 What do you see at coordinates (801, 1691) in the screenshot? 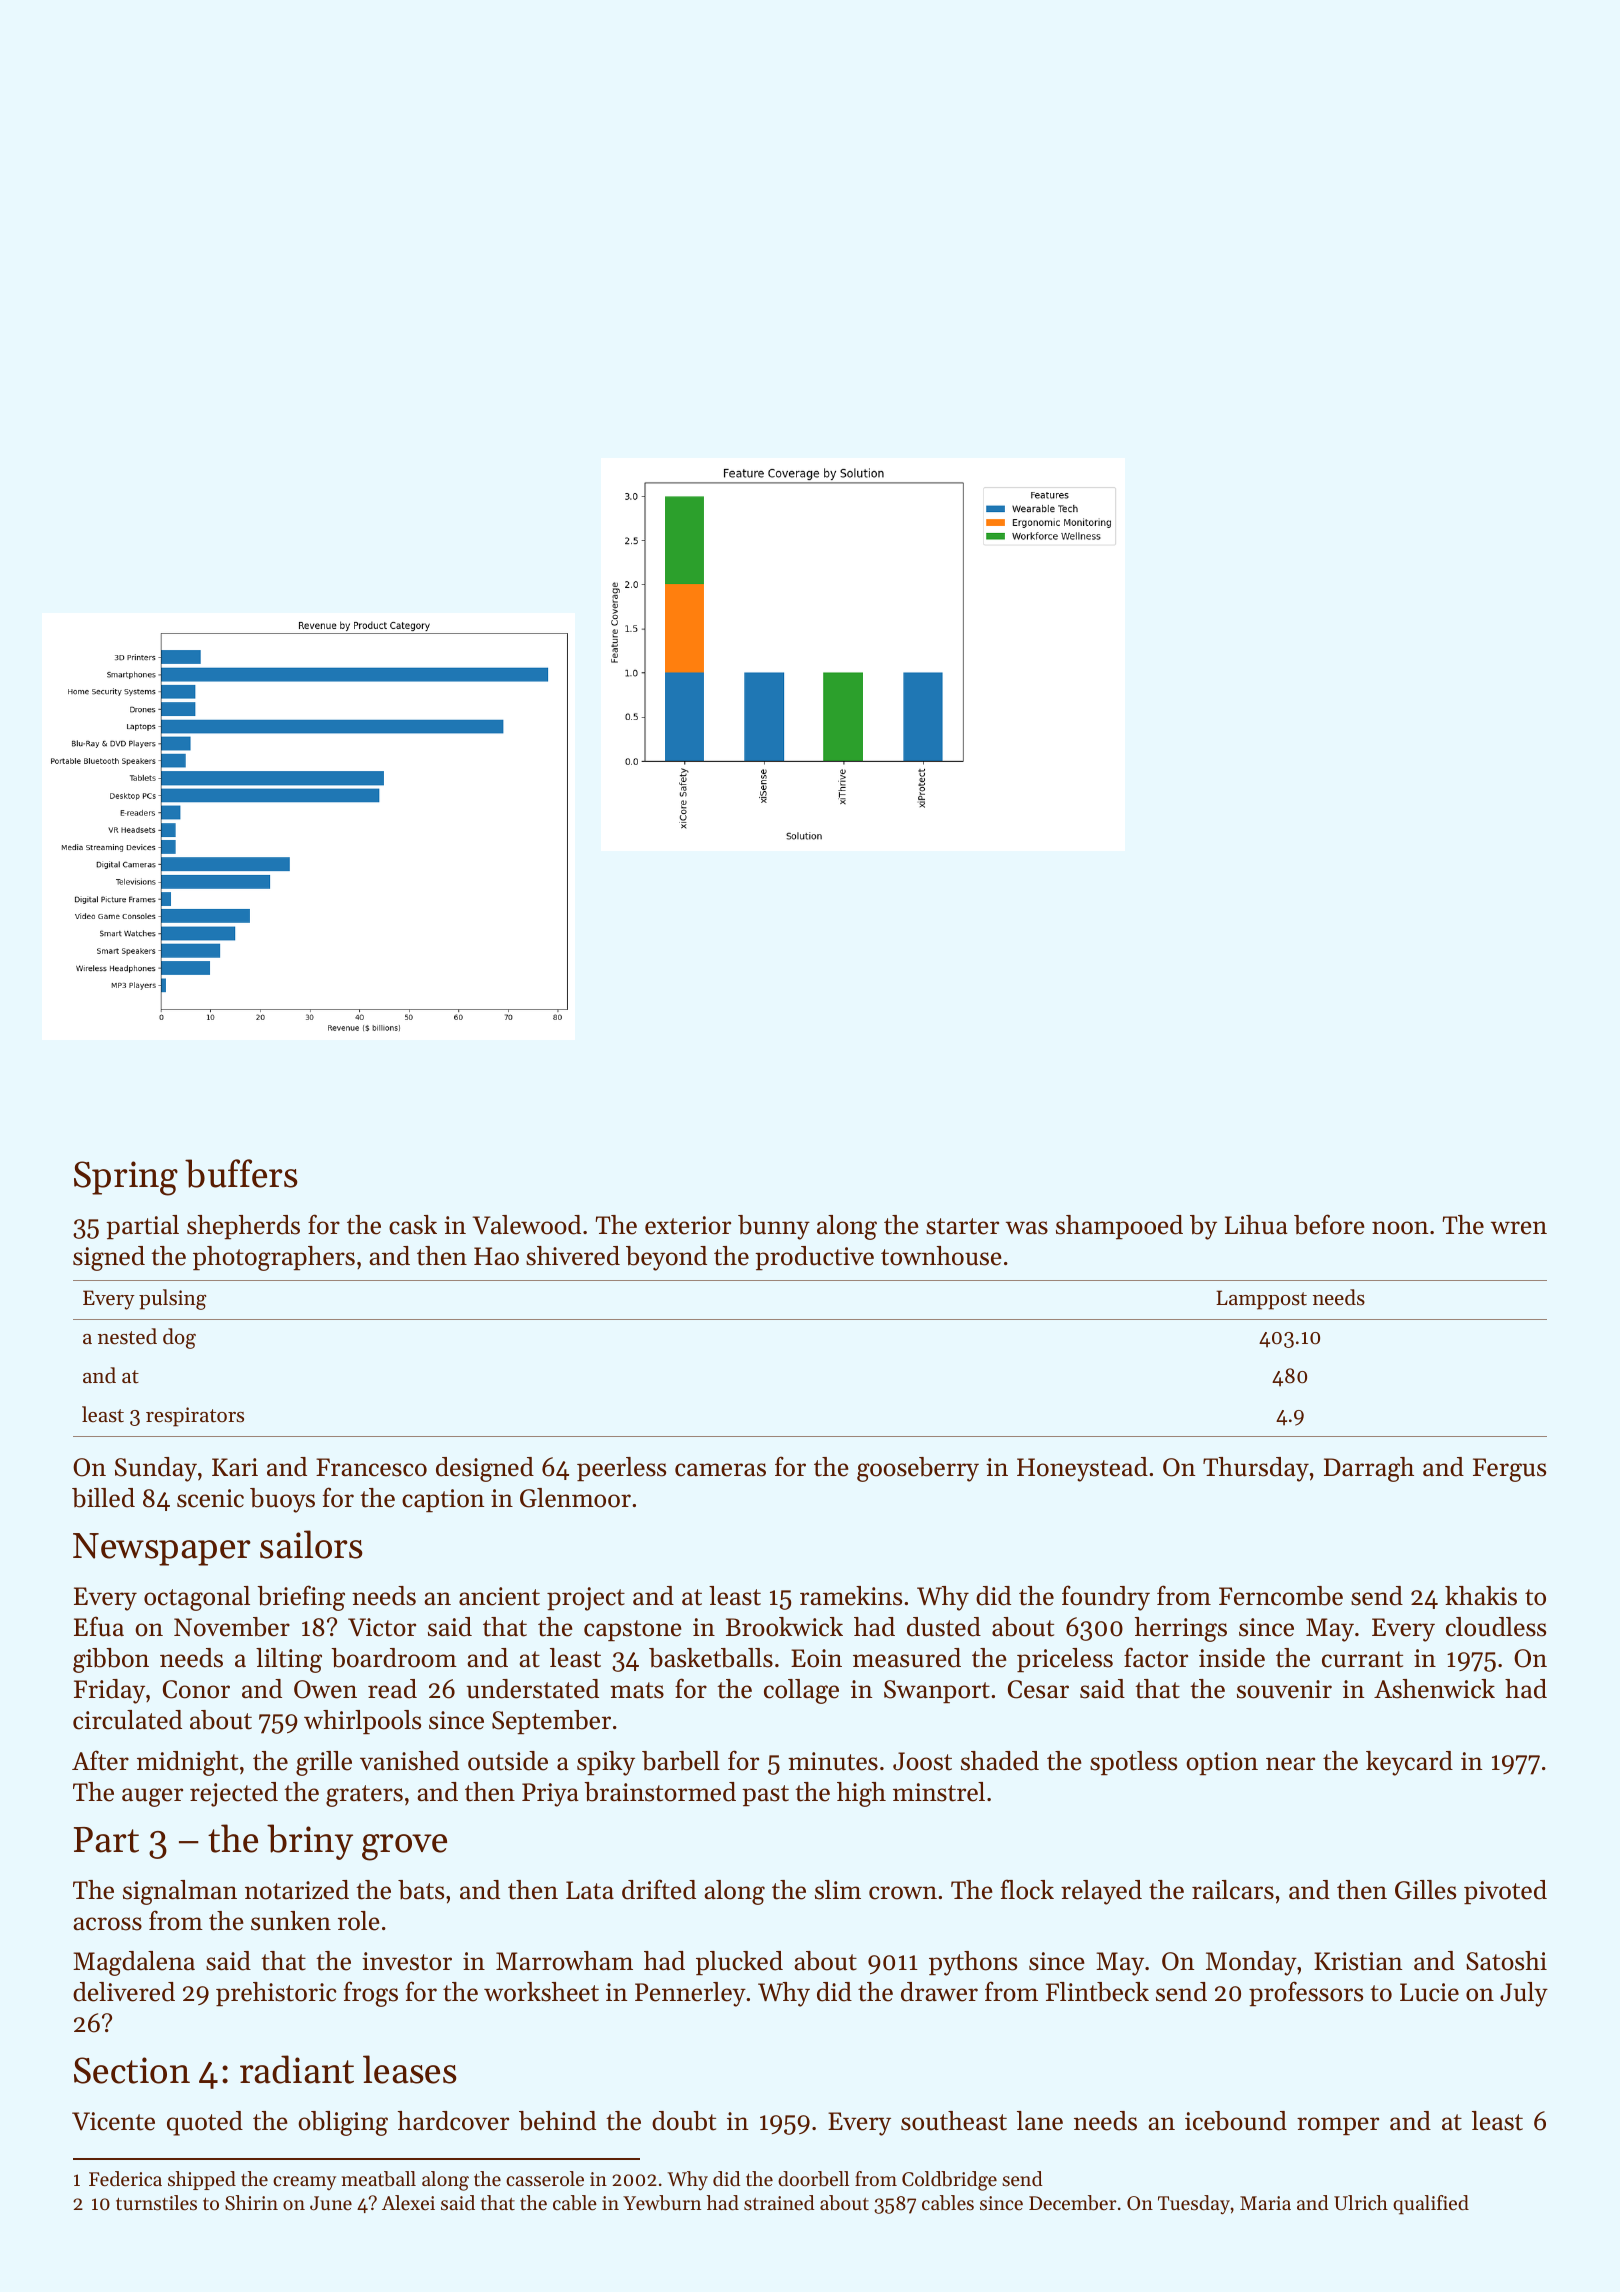
I see `collage` at bounding box center [801, 1691].
